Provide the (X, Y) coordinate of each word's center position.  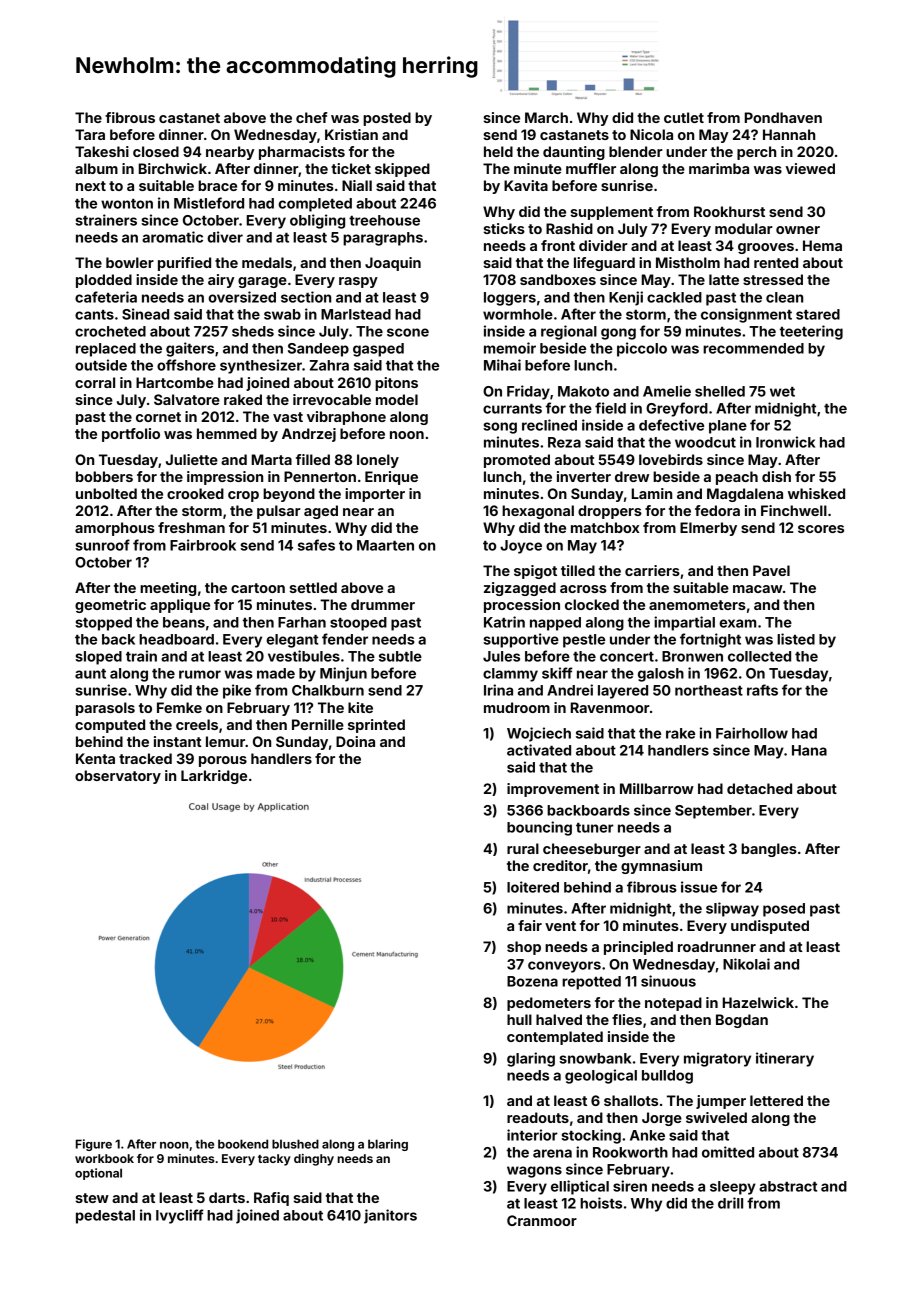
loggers (510, 299)
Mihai (502, 365)
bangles (769, 850)
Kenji (626, 298)
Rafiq (271, 1199)
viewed (810, 168)
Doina (355, 741)
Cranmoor (542, 1220)
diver (225, 237)
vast (288, 417)
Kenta (95, 758)
